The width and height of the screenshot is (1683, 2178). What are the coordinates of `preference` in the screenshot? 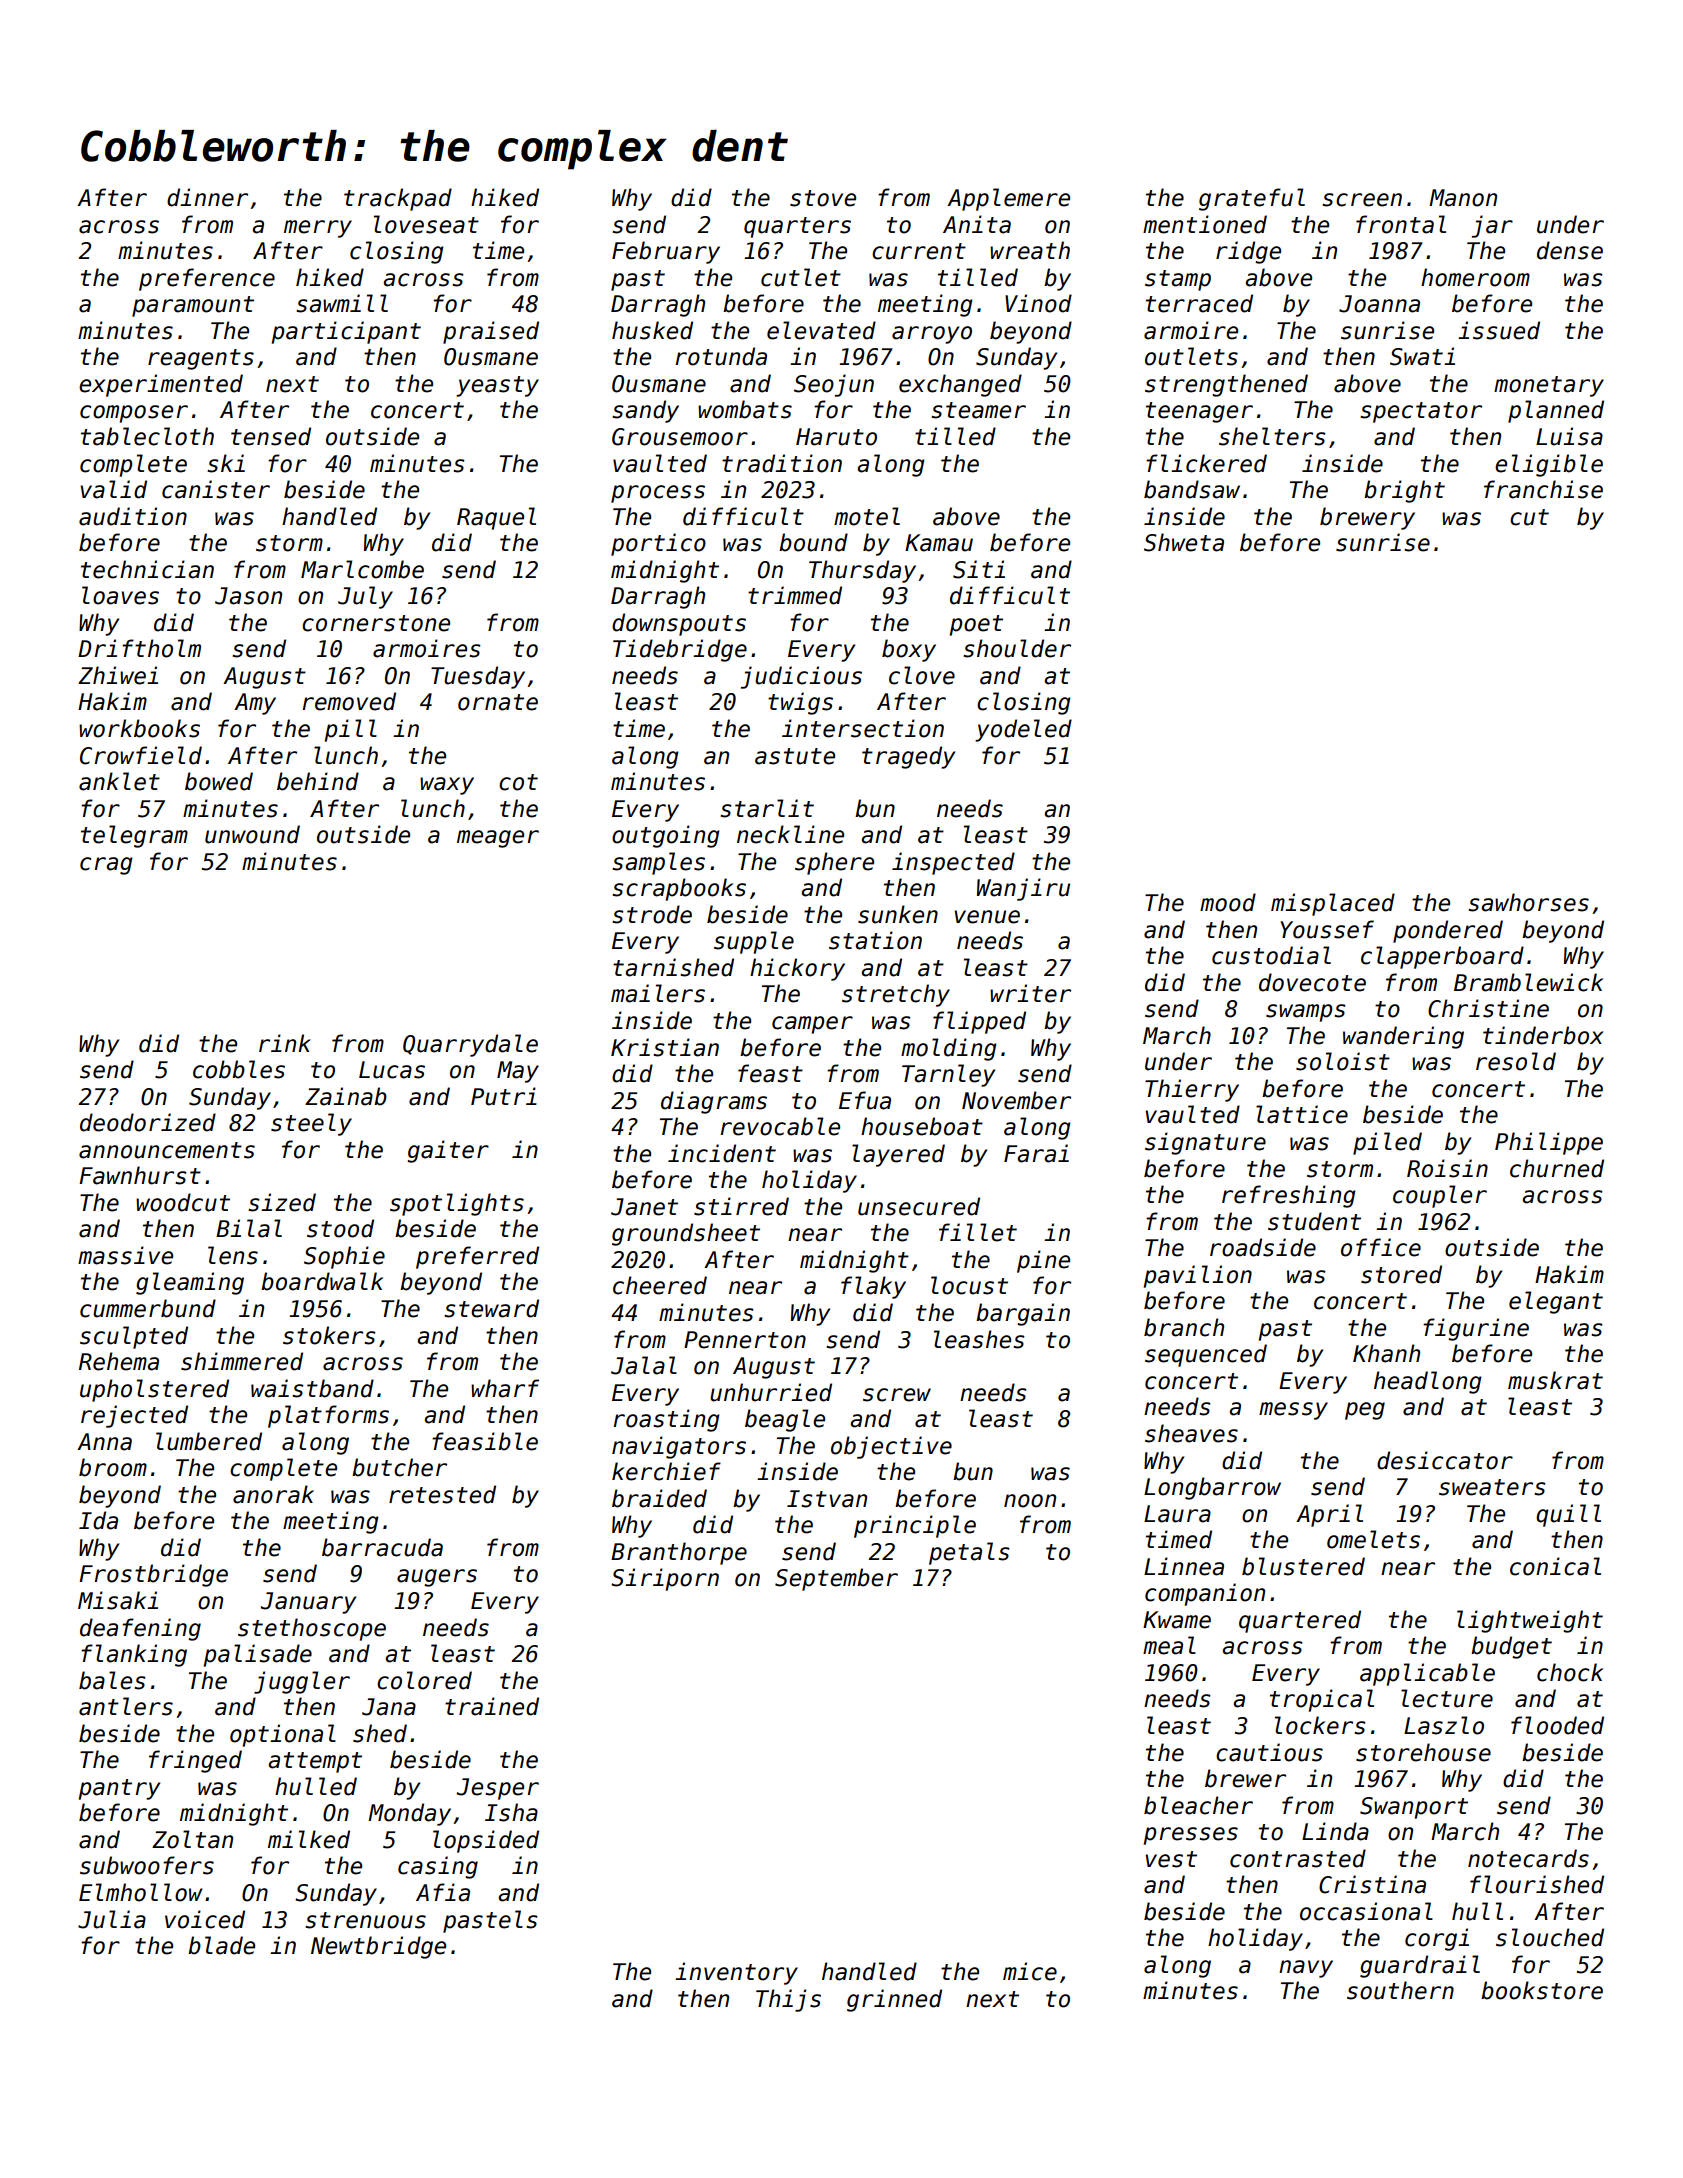 It's located at (207, 279).
